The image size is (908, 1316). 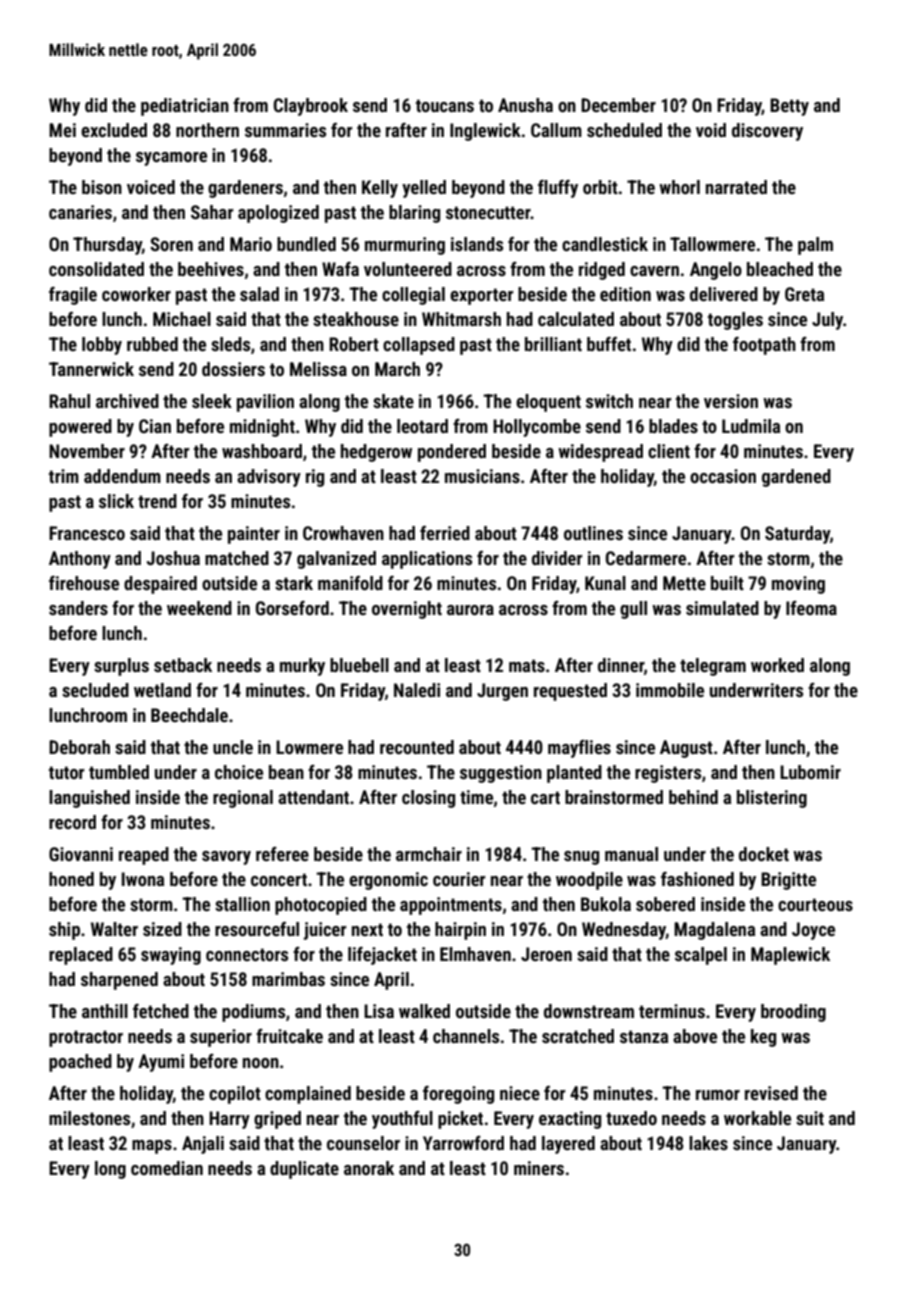 What do you see at coordinates (162, 929) in the screenshot?
I see `sized` at bounding box center [162, 929].
